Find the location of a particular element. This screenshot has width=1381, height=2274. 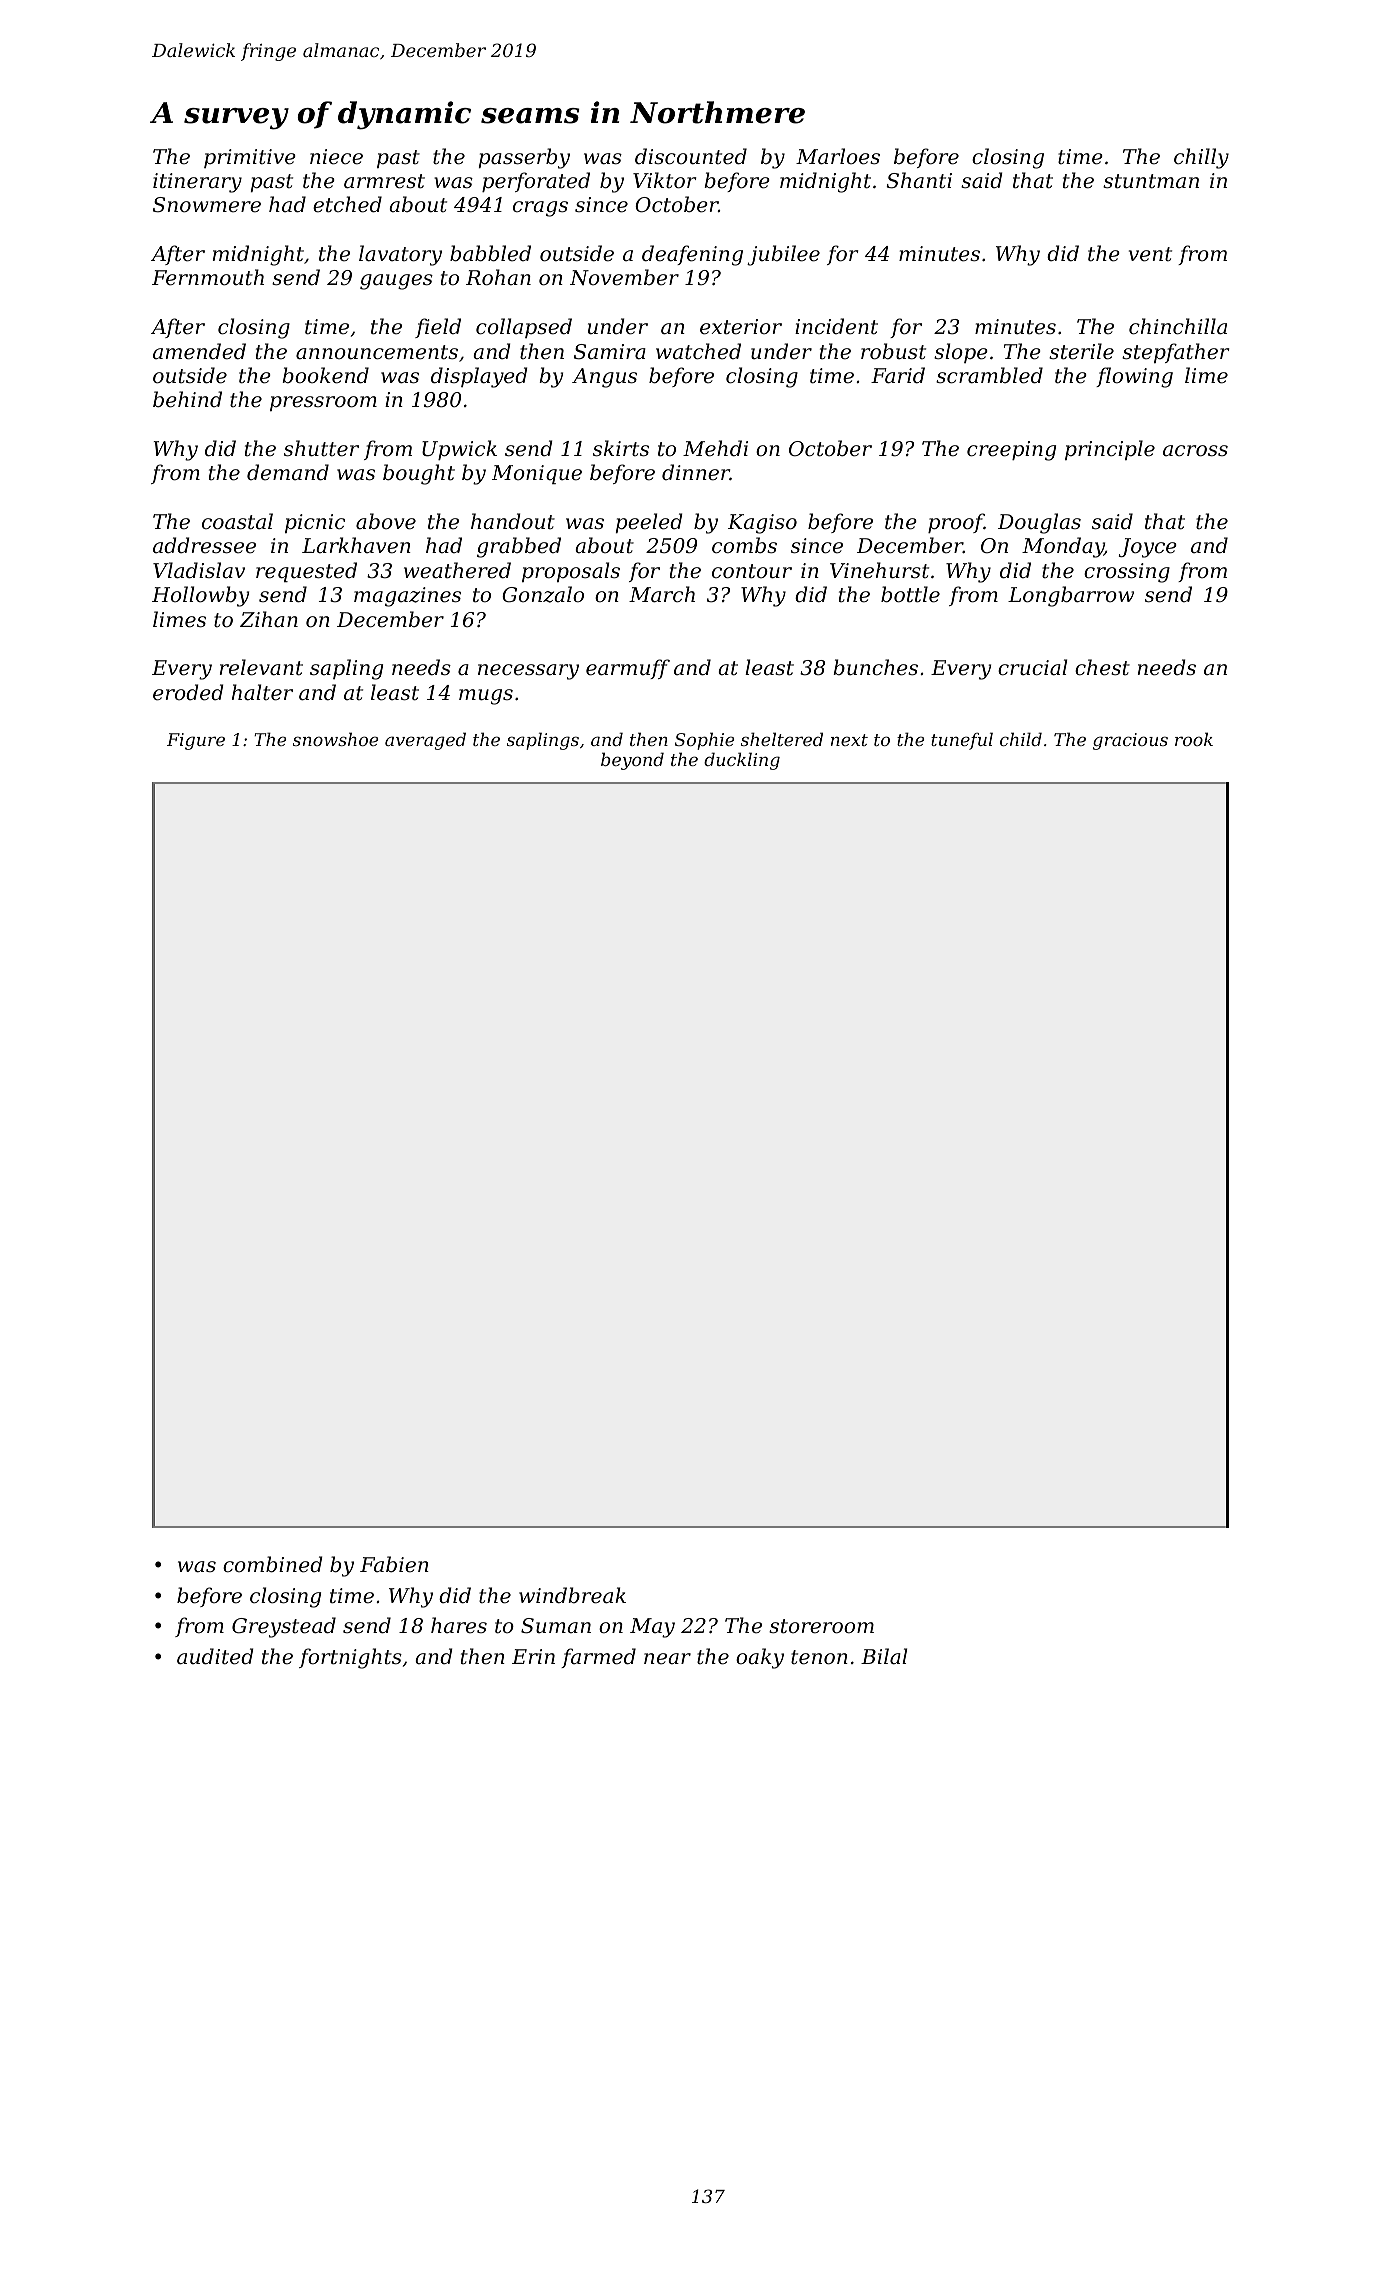

Fabien is located at coordinates (394, 1564).
